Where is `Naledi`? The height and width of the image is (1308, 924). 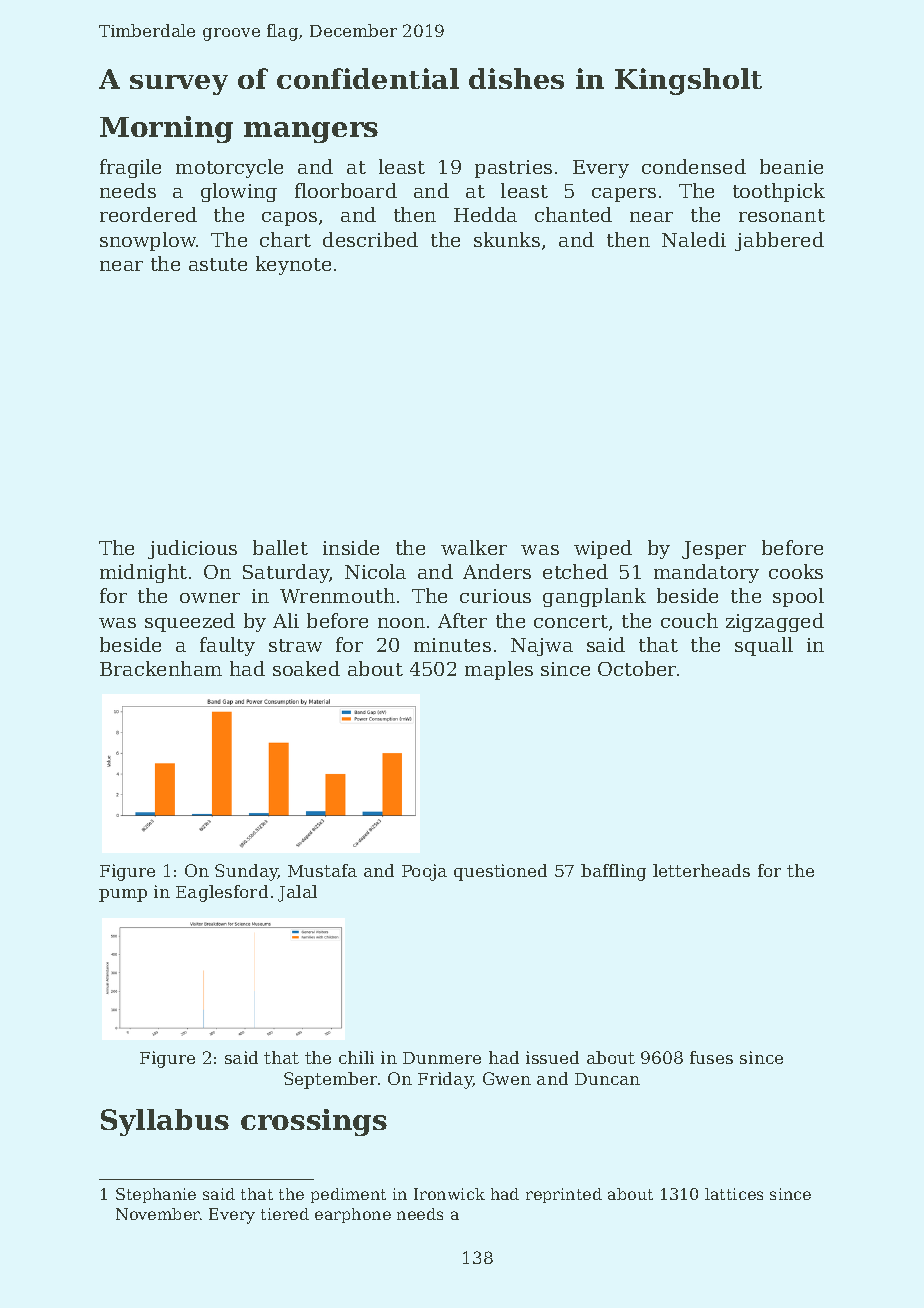
Naledi is located at coordinates (694, 239).
